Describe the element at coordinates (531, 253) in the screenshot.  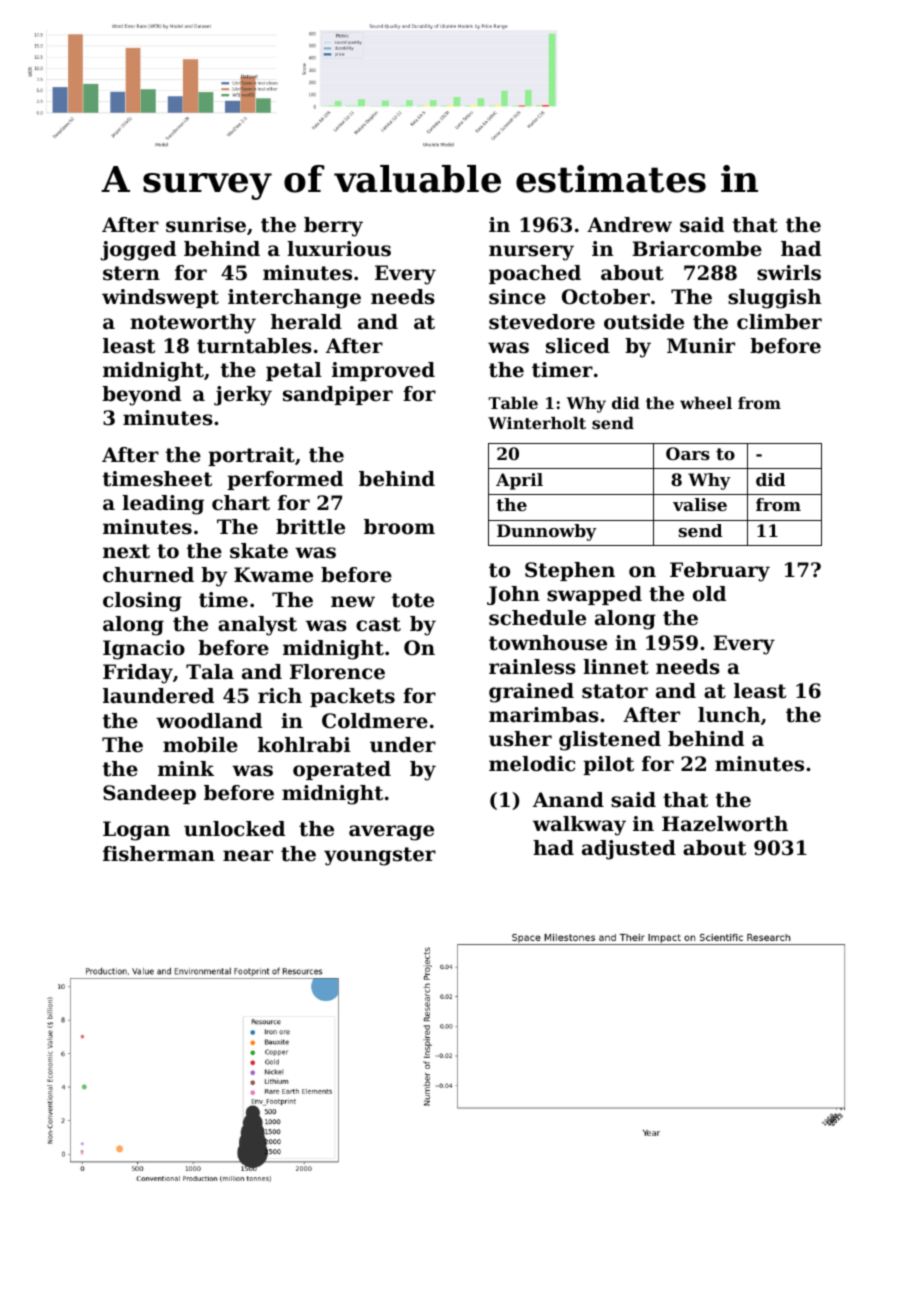
I see `nursery` at that location.
